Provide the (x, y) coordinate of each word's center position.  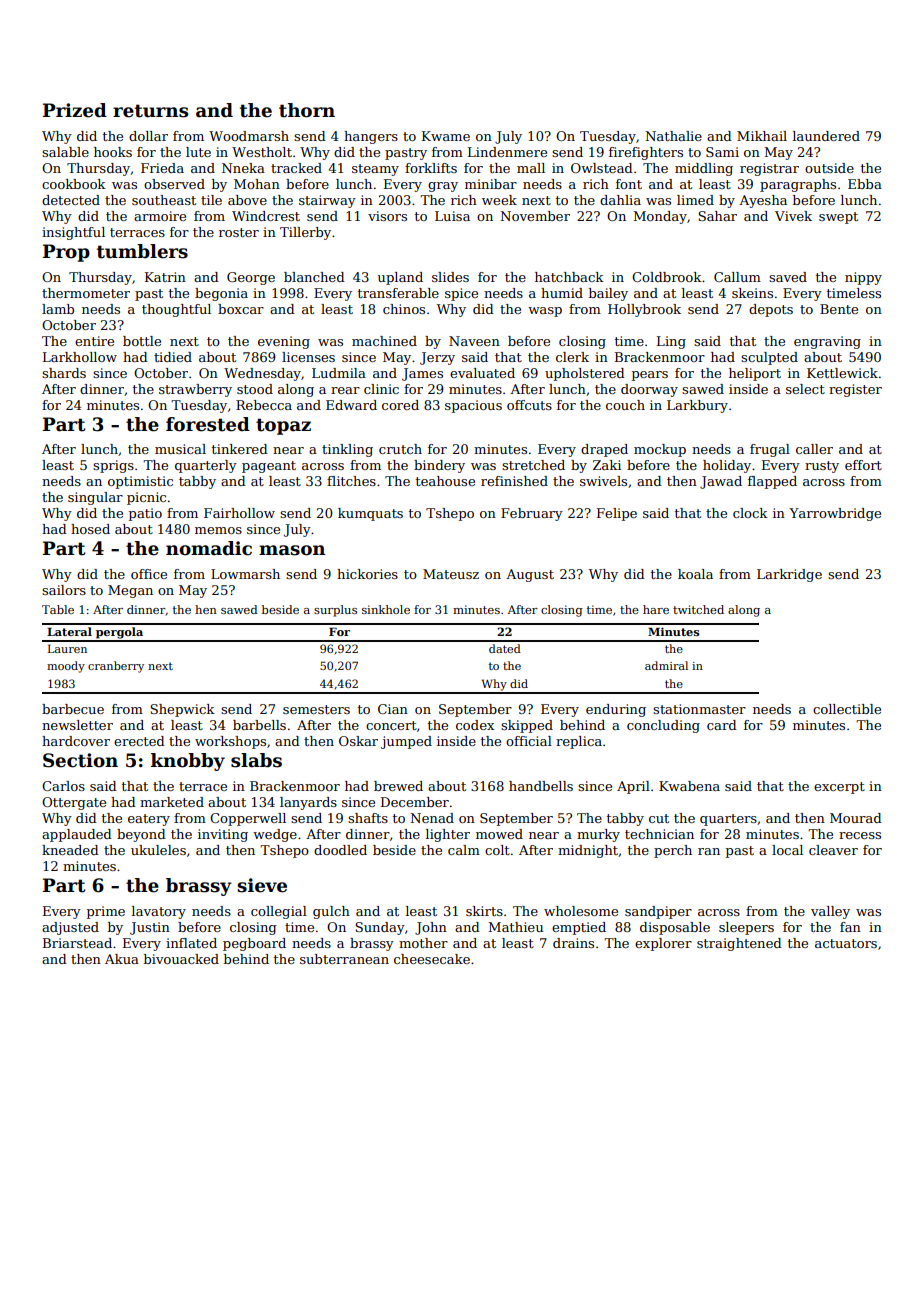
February (532, 514)
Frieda (162, 168)
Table (58, 609)
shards (64, 373)
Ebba (865, 184)
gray (443, 187)
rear (345, 390)
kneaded (70, 850)
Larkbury (697, 406)
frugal (770, 450)
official (529, 741)
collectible (847, 709)
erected (139, 741)
